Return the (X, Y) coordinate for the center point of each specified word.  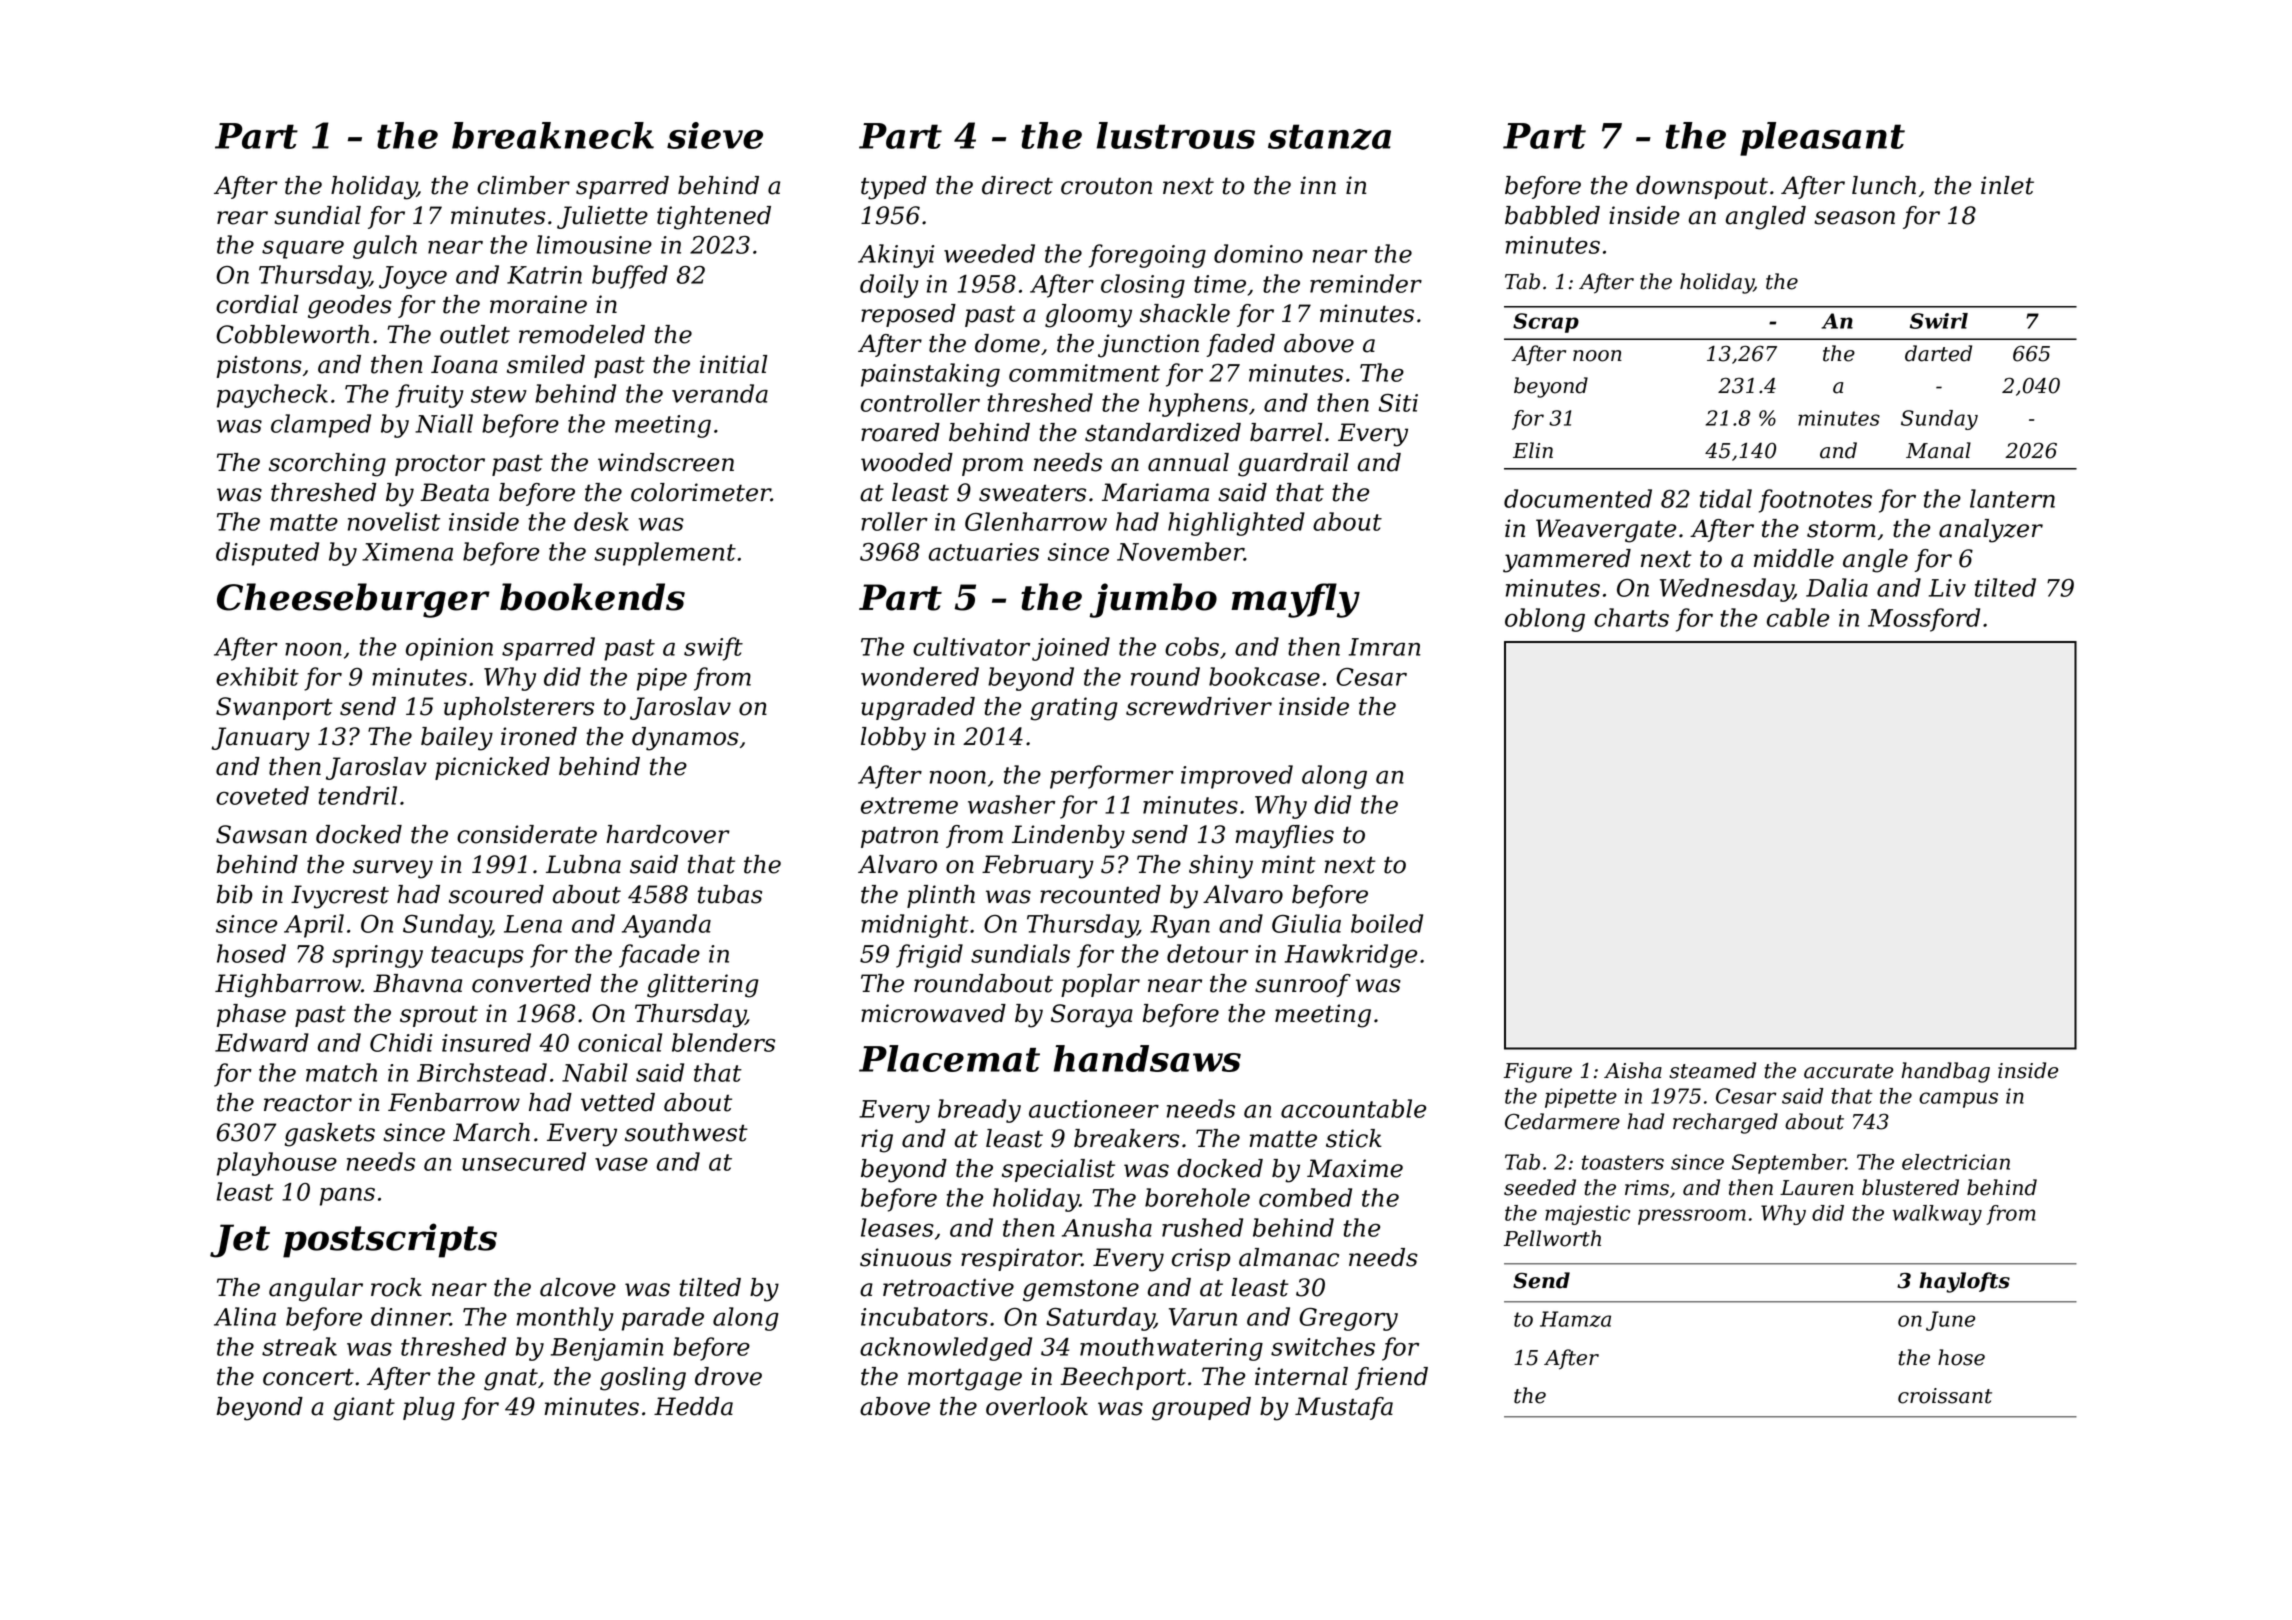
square (303, 249)
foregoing (1147, 256)
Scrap (1546, 323)
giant (364, 1409)
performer (1112, 777)
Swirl (1939, 321)
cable (1798, 617)
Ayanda (666, 926)
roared (900, 432)
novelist (394, 521)
